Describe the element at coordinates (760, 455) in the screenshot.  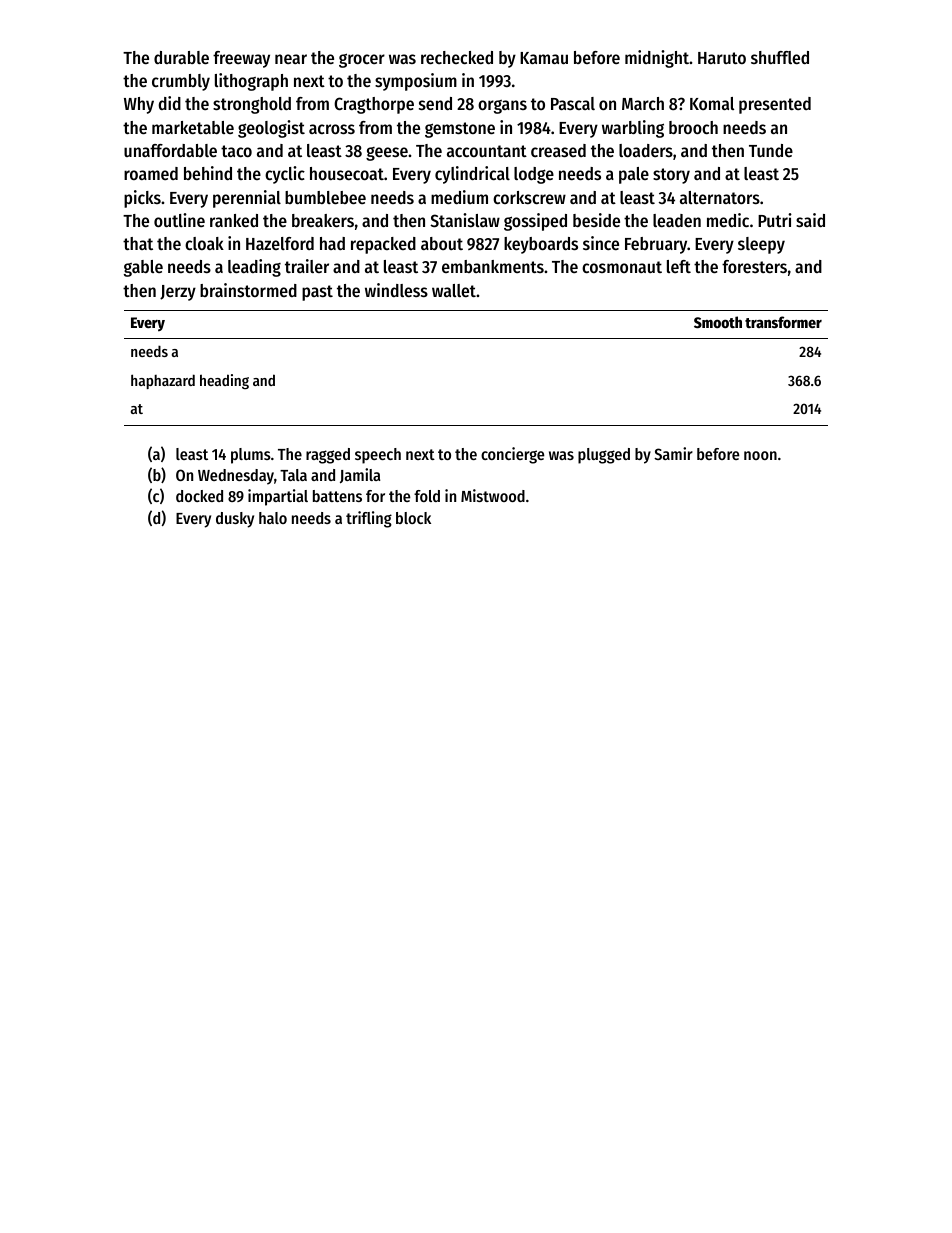
I see `noon` at that location.
